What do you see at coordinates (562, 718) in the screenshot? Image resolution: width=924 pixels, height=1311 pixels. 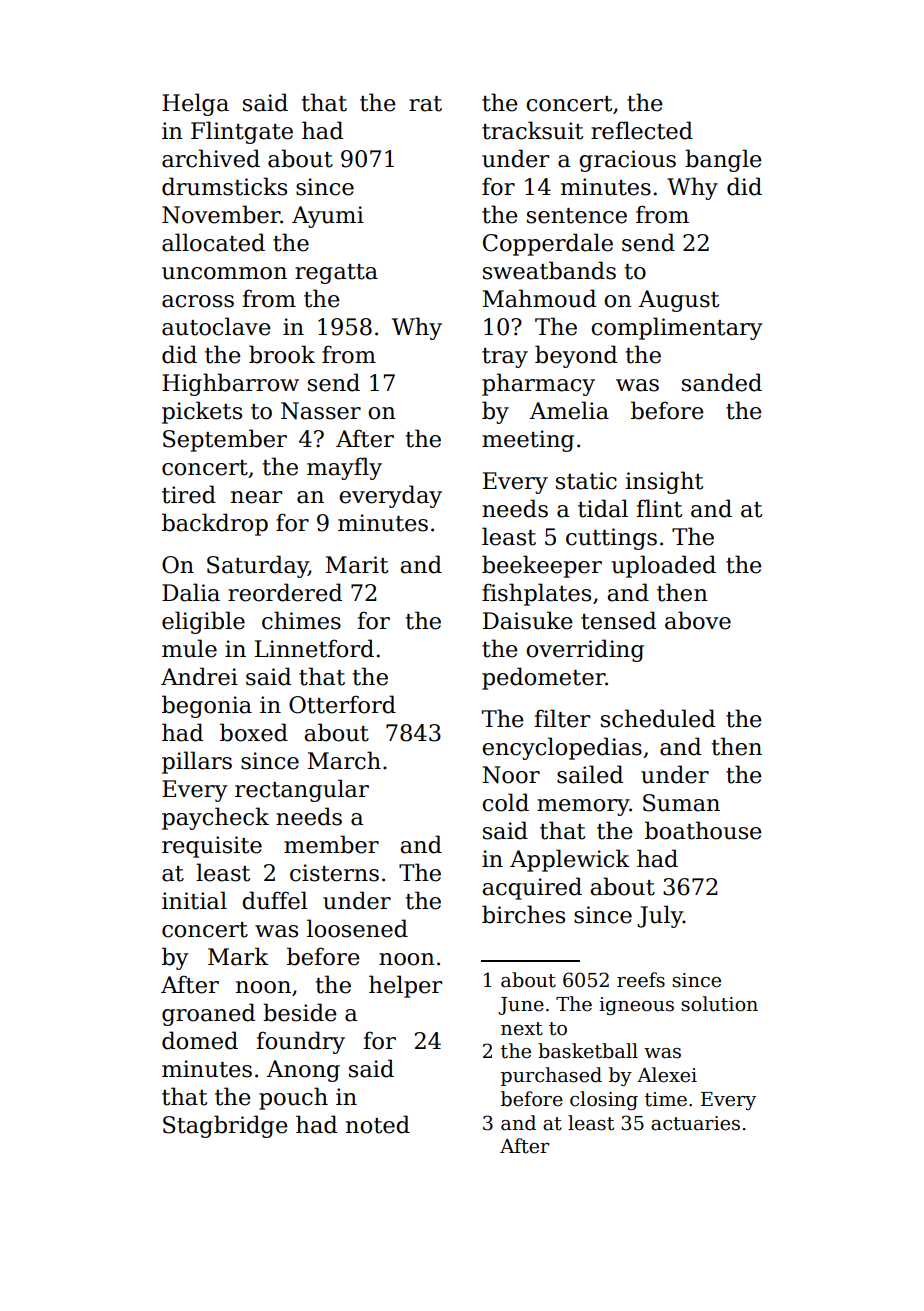 I see `filter` at bounding box center [562, 718].
